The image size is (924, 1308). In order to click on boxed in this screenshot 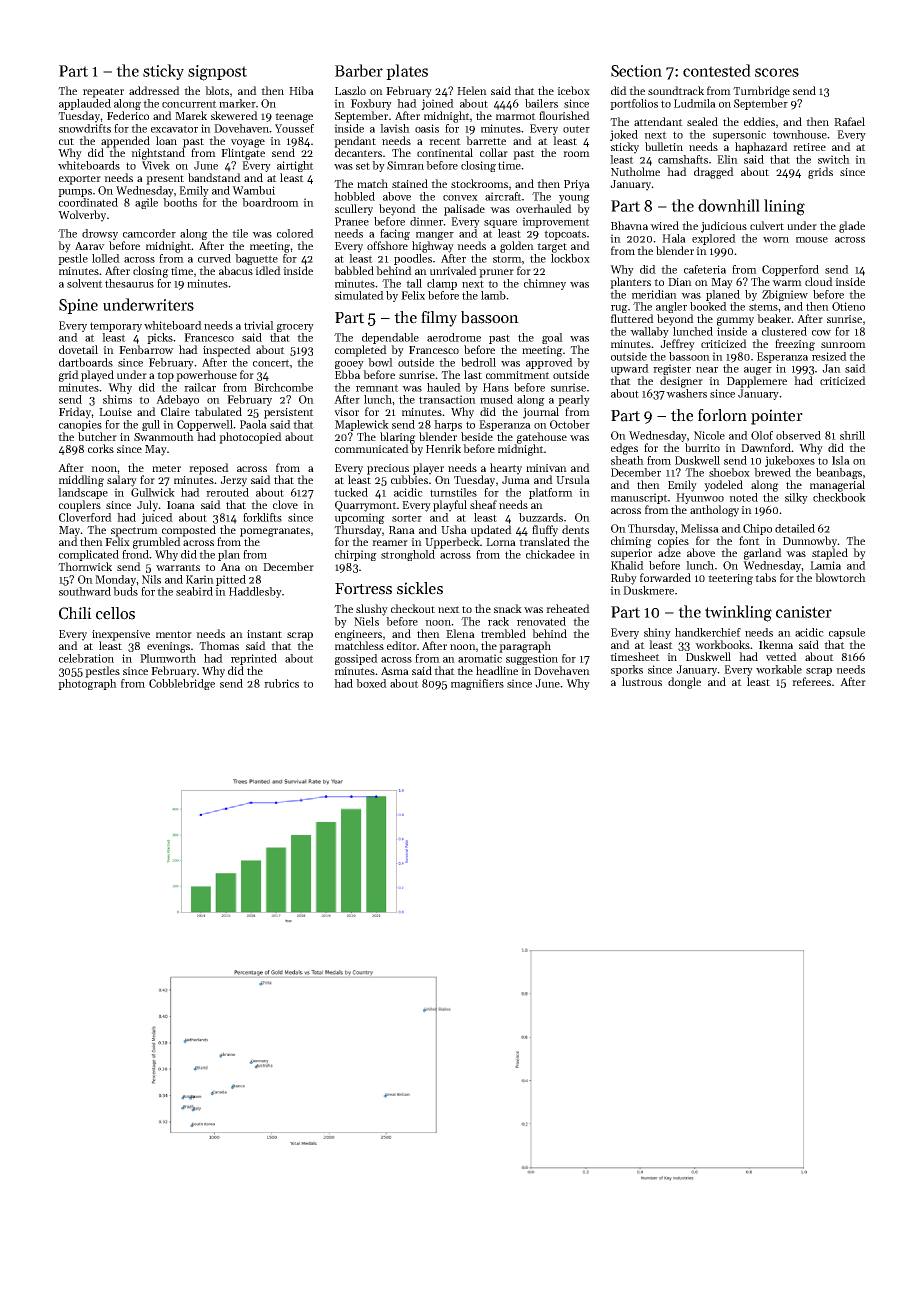, I will do `click(371, 683)`.
